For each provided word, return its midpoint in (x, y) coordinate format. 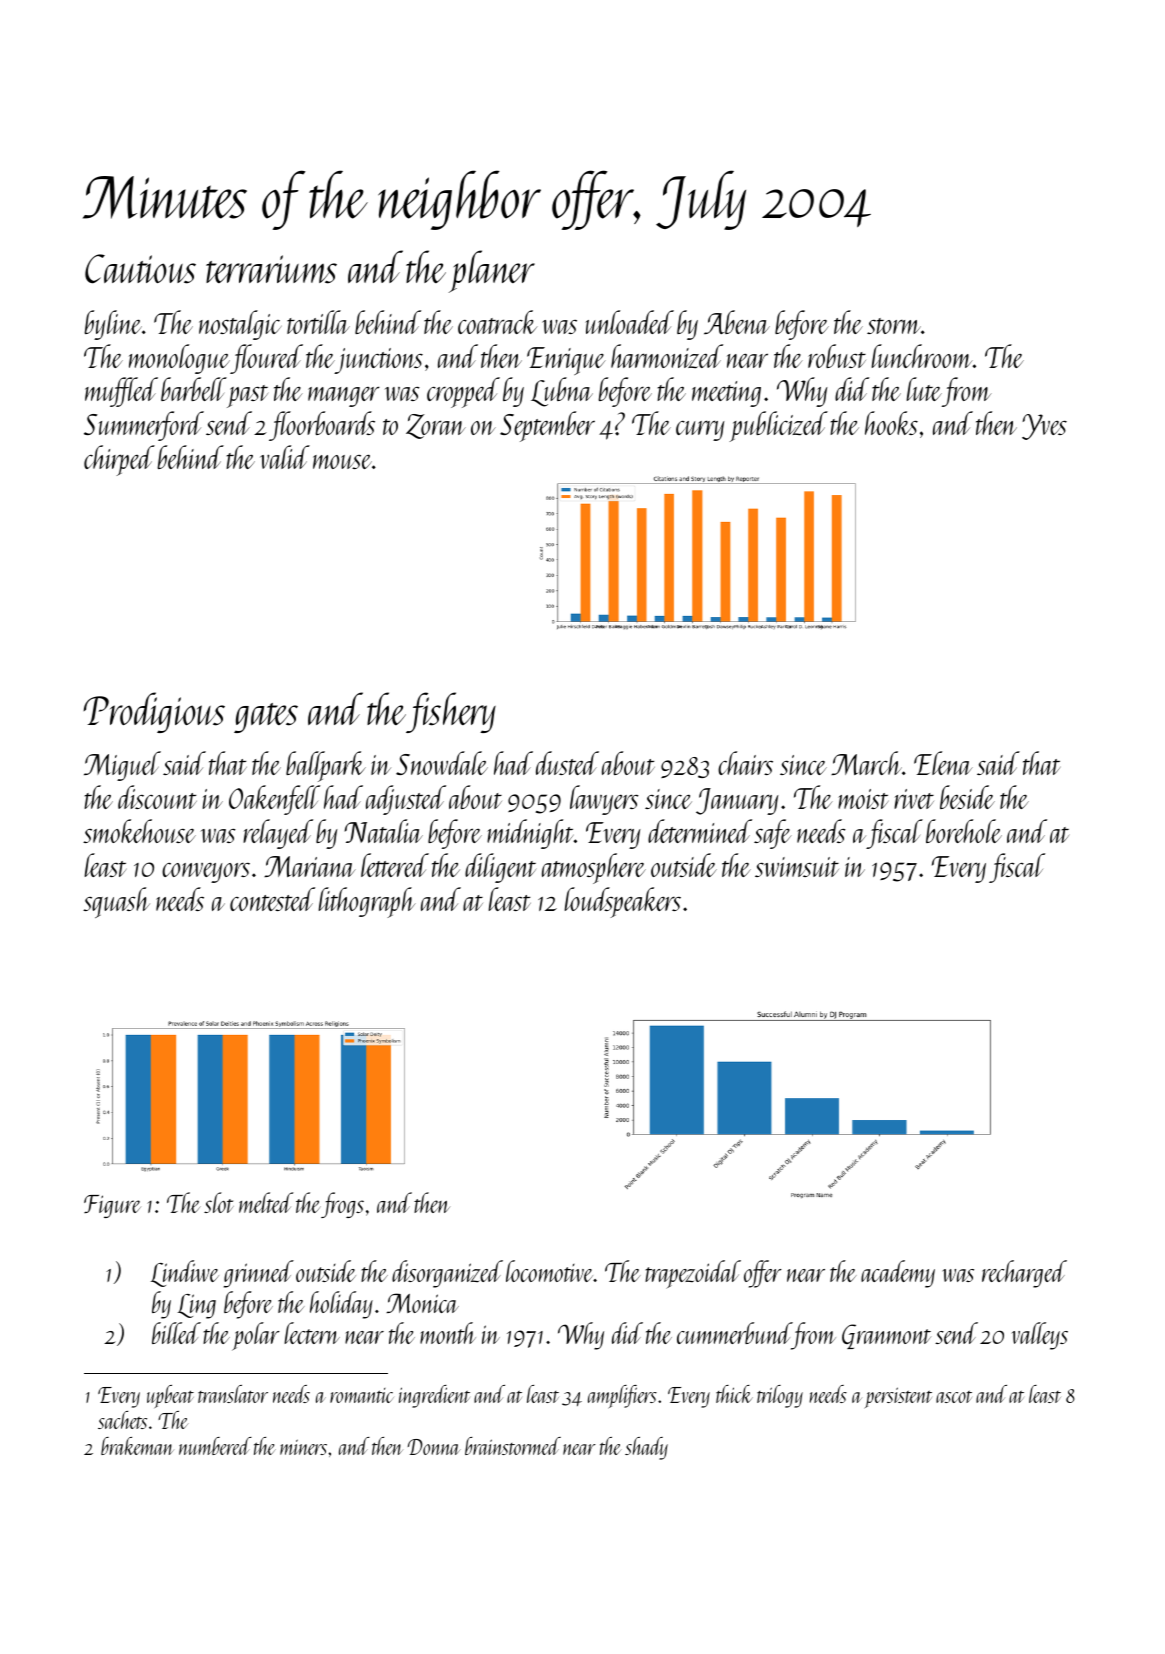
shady (646, 1448)
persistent (898, 1398)
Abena (737, 322)
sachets (122, 1420)
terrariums (271, 269)
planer (492, 271)
